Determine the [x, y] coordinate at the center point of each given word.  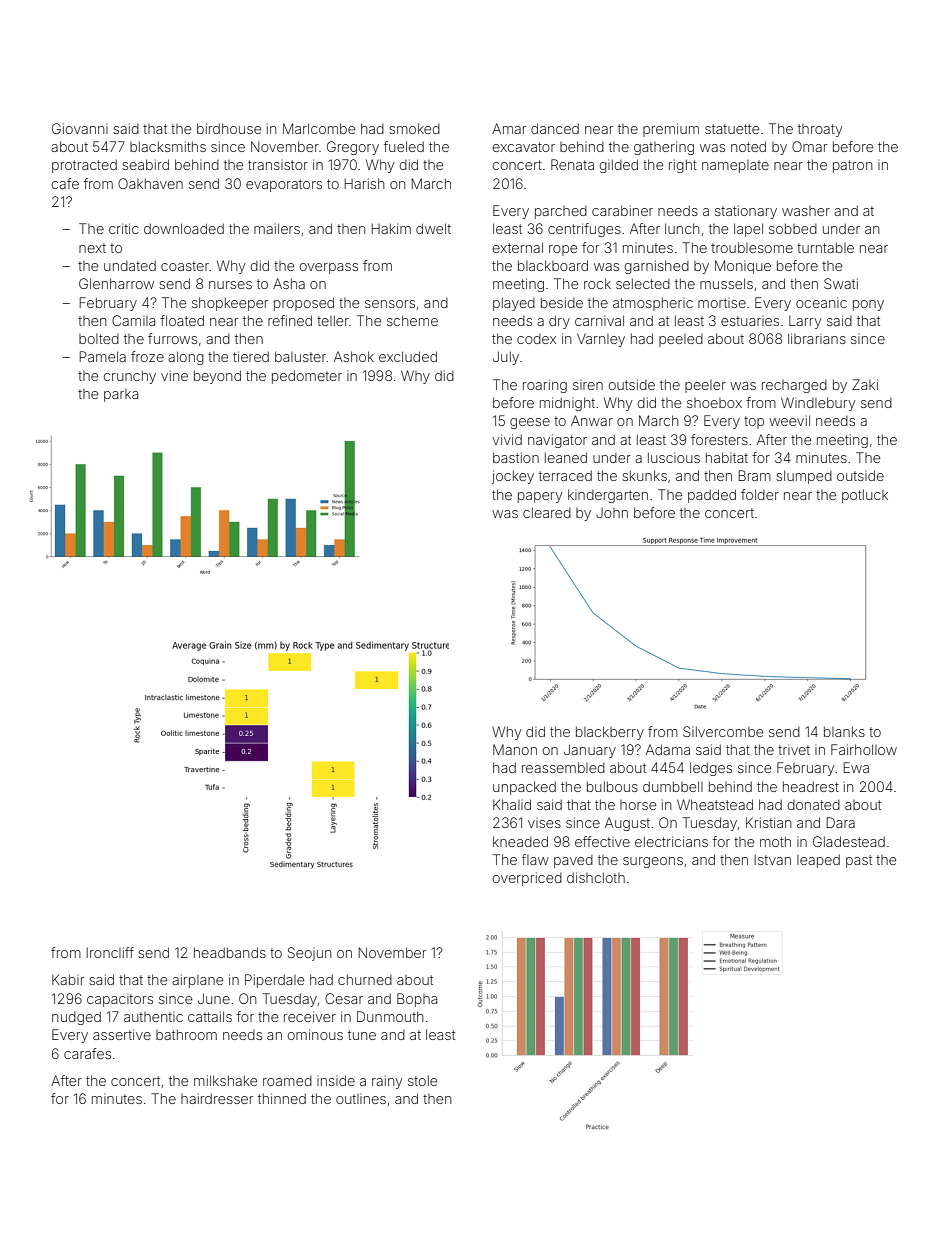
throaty [820, 130]
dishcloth [596, 877]
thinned [282, 1098]
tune [362, 1035]
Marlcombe [319, 128]
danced [555, 128]
